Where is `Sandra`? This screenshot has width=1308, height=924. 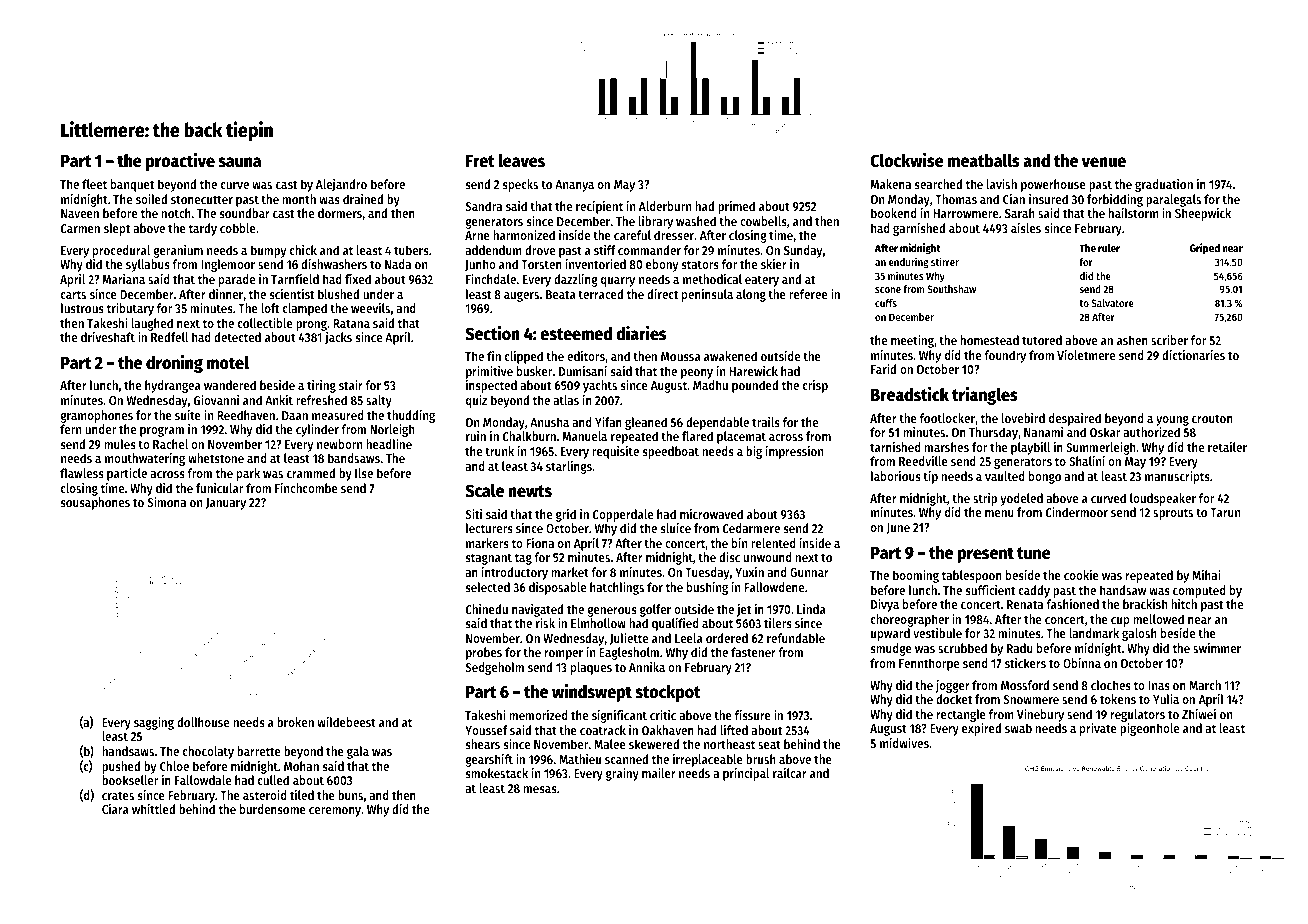
Sandra is located at coordinates (484, 206).
